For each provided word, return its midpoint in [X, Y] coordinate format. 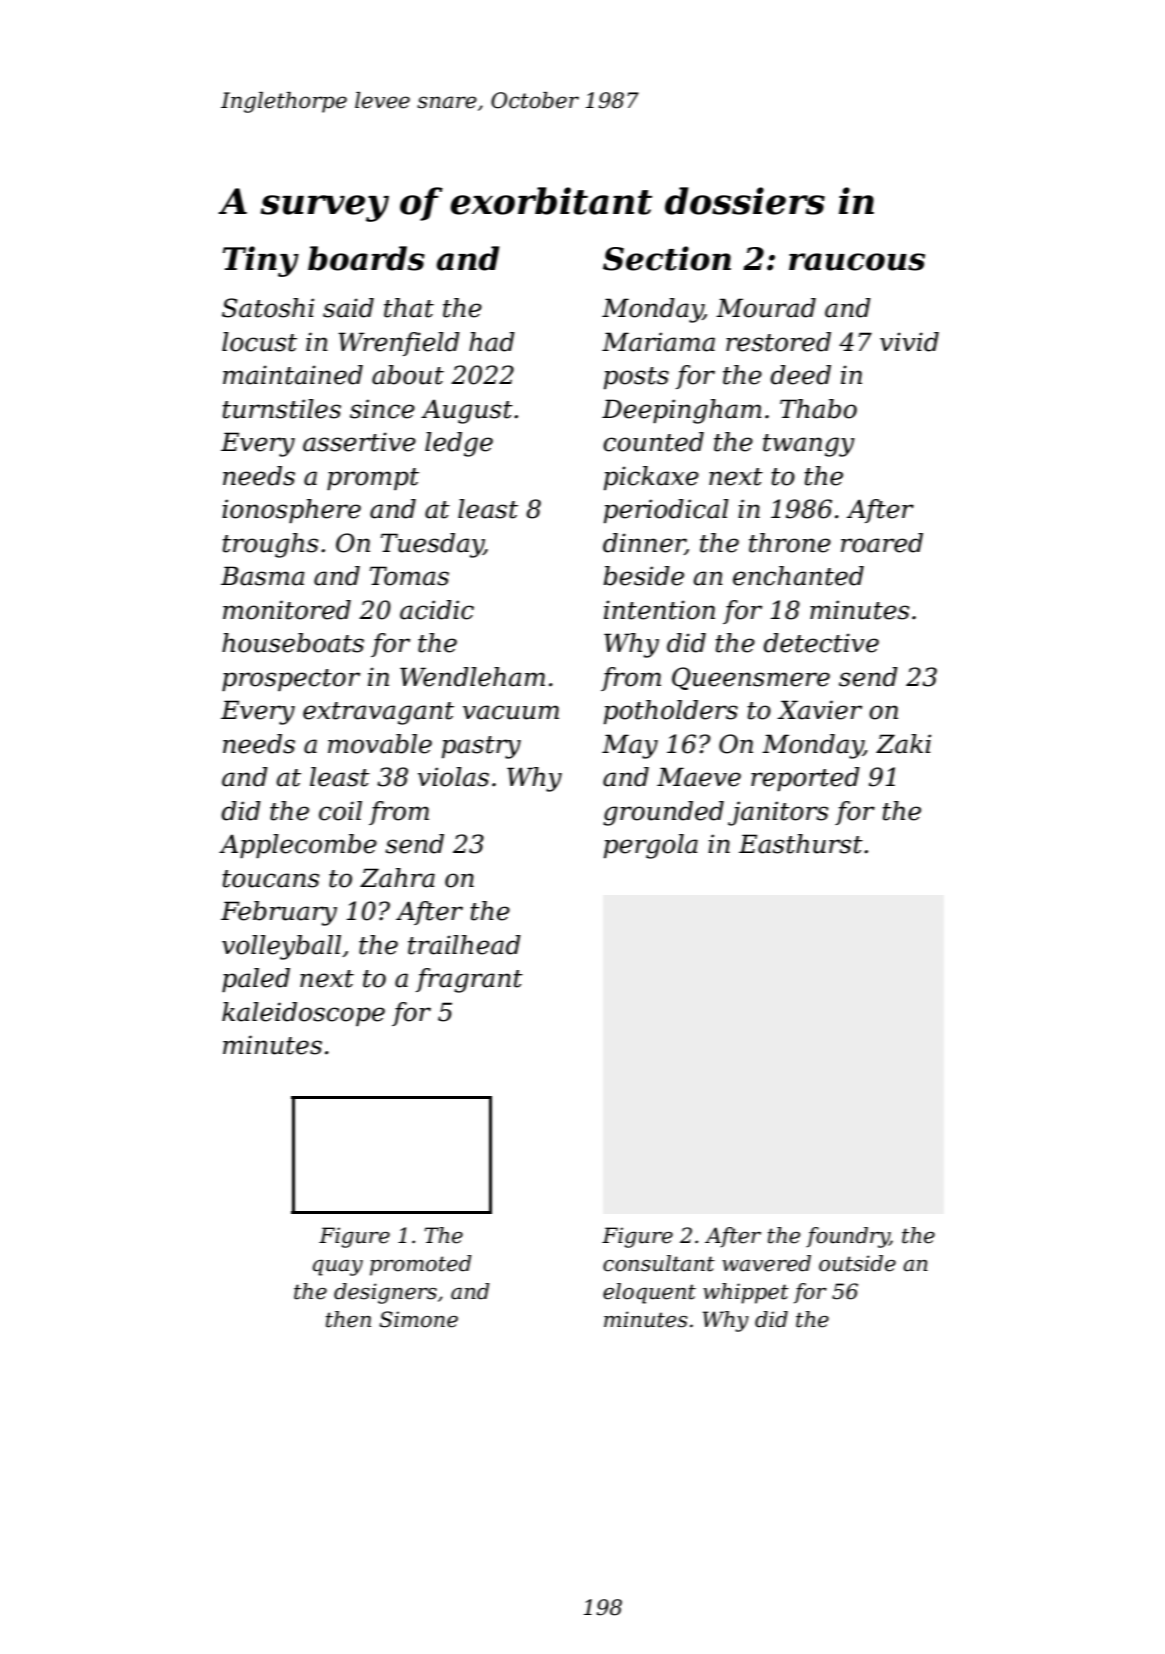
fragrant [469, 980]
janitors [778, 813]
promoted [421, 1265]
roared [882, 543]
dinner [644, 544]
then [348, 1319]
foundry [848, 1237]
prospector [291, 680]
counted [653, 442]
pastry [481, 747]
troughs [271, 545]
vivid [909, 342]
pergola [651, 846]
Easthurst [801, 844]
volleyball [281, 947]
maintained [293, 375]
